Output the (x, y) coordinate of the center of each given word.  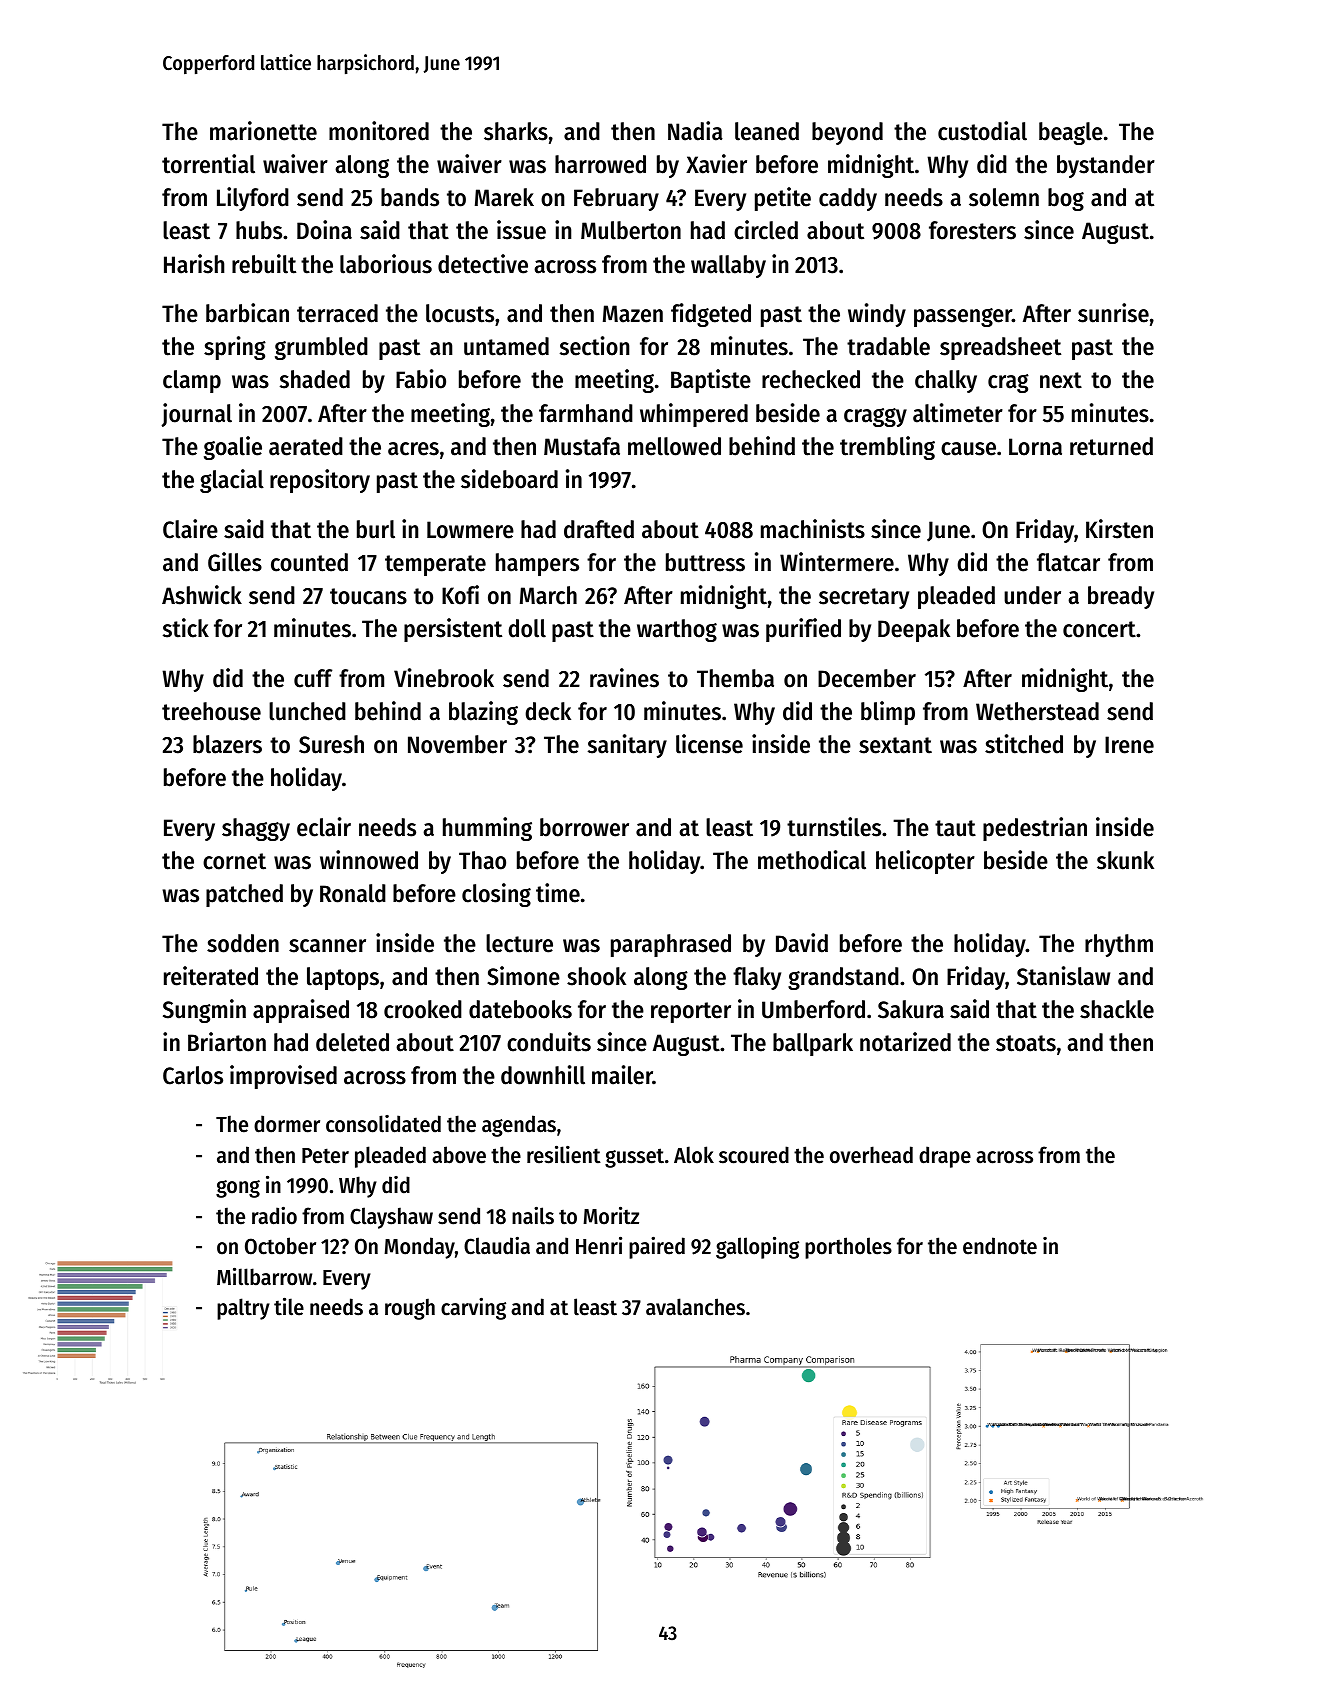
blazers (227, 744)
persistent (453, 630)
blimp (888, 713)
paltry (243, 1309)
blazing (483, 713)
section (594, 346)
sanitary (627, 746)
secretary (864, 598)
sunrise (1113, 313)
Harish (194, 264)
